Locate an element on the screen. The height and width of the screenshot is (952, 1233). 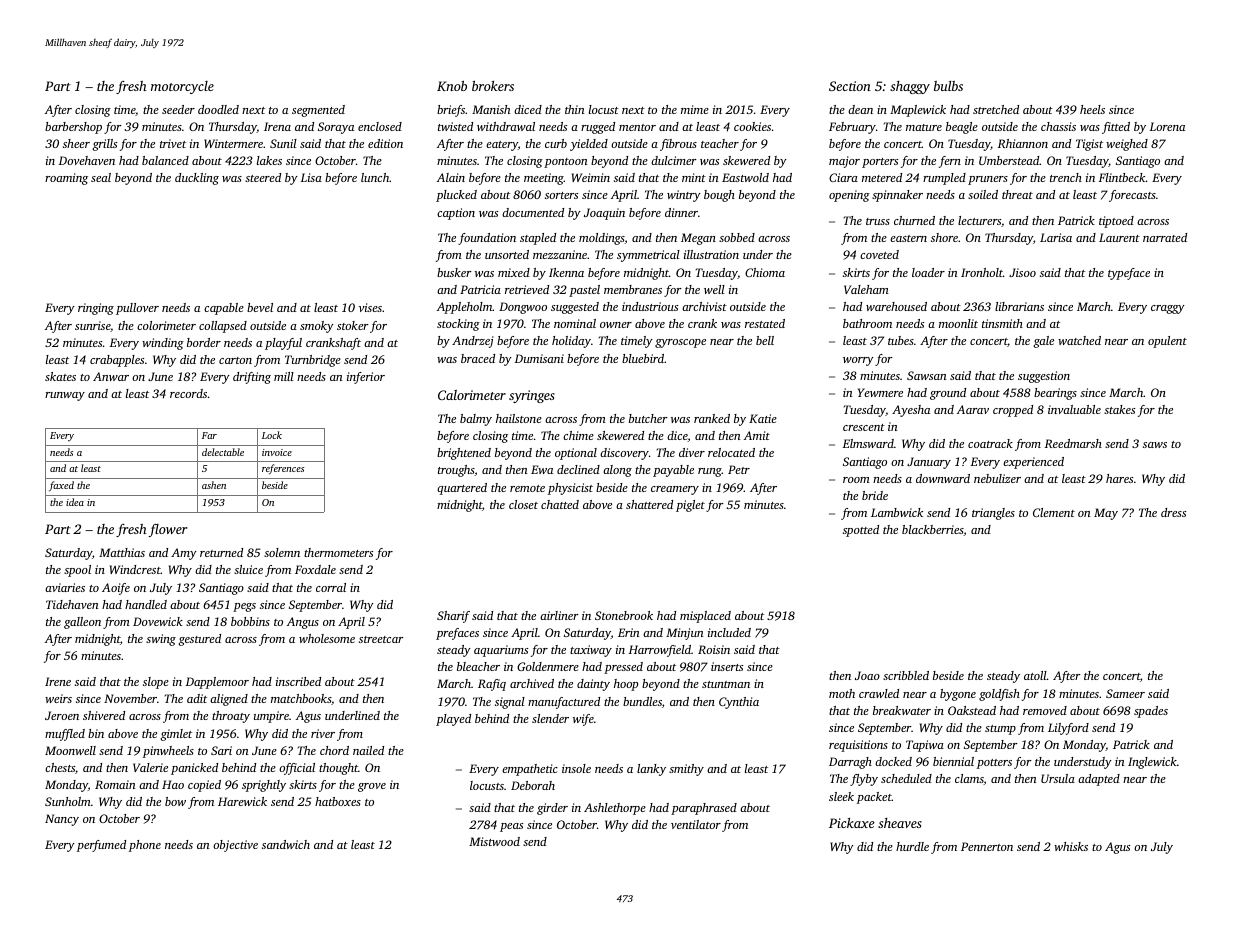
thought is located at coordinates (338, 769).
